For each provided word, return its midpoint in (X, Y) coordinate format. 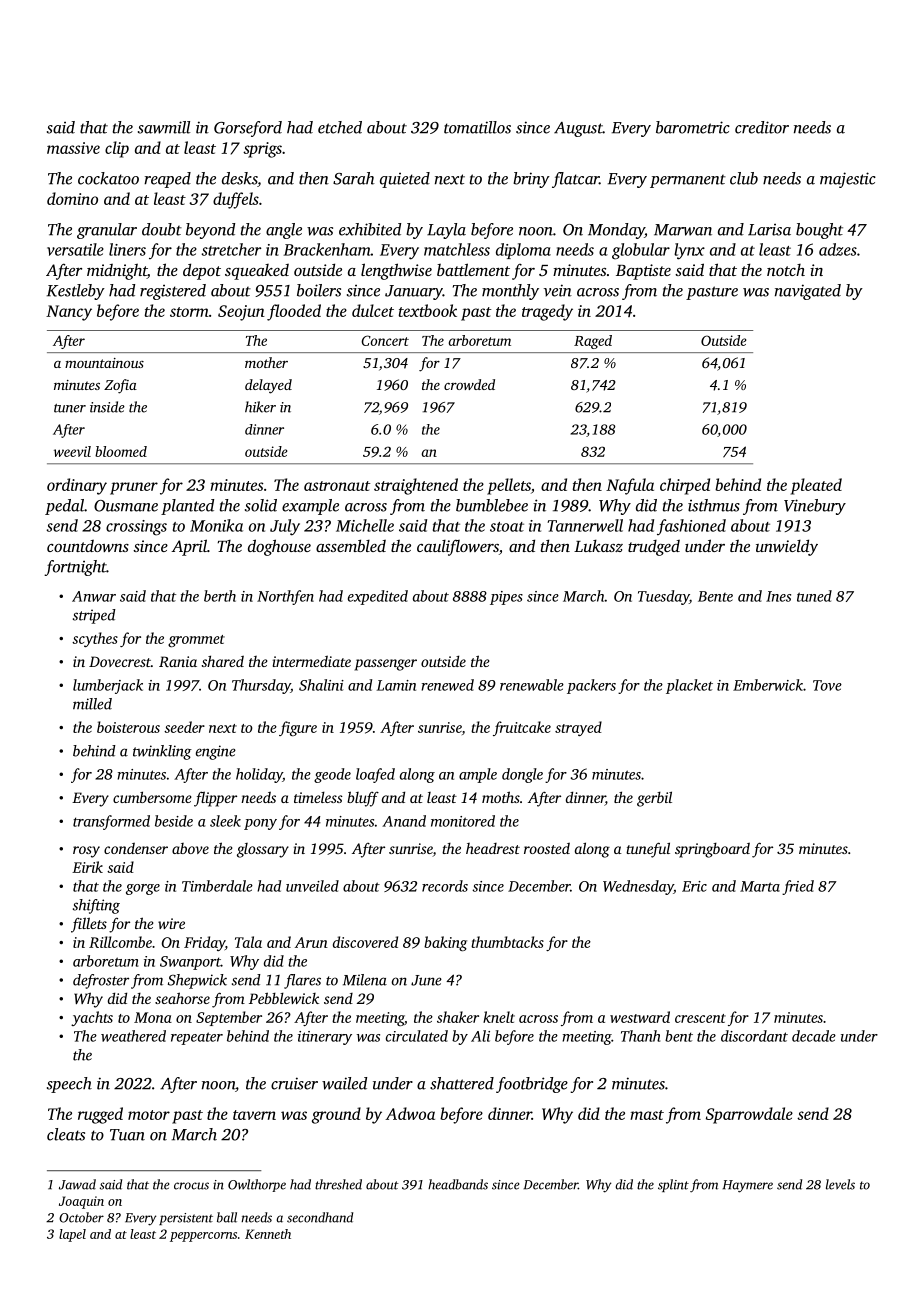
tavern (254, 1115)
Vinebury (815, 507)
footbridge (532, 1085)
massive (73, 148)
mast (647, 1115)
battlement (473, 269)
